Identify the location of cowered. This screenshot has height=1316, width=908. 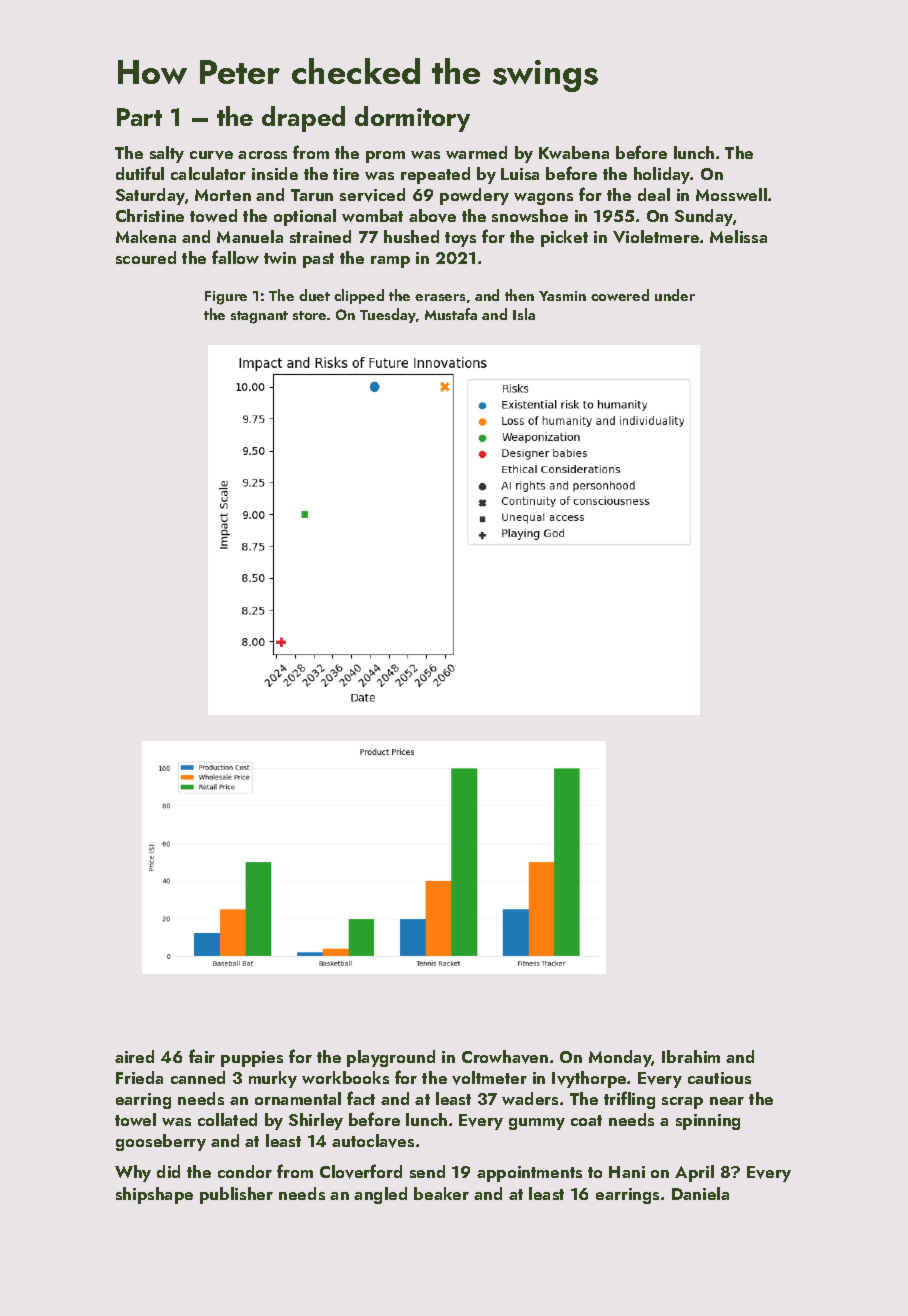
(620, 295).
